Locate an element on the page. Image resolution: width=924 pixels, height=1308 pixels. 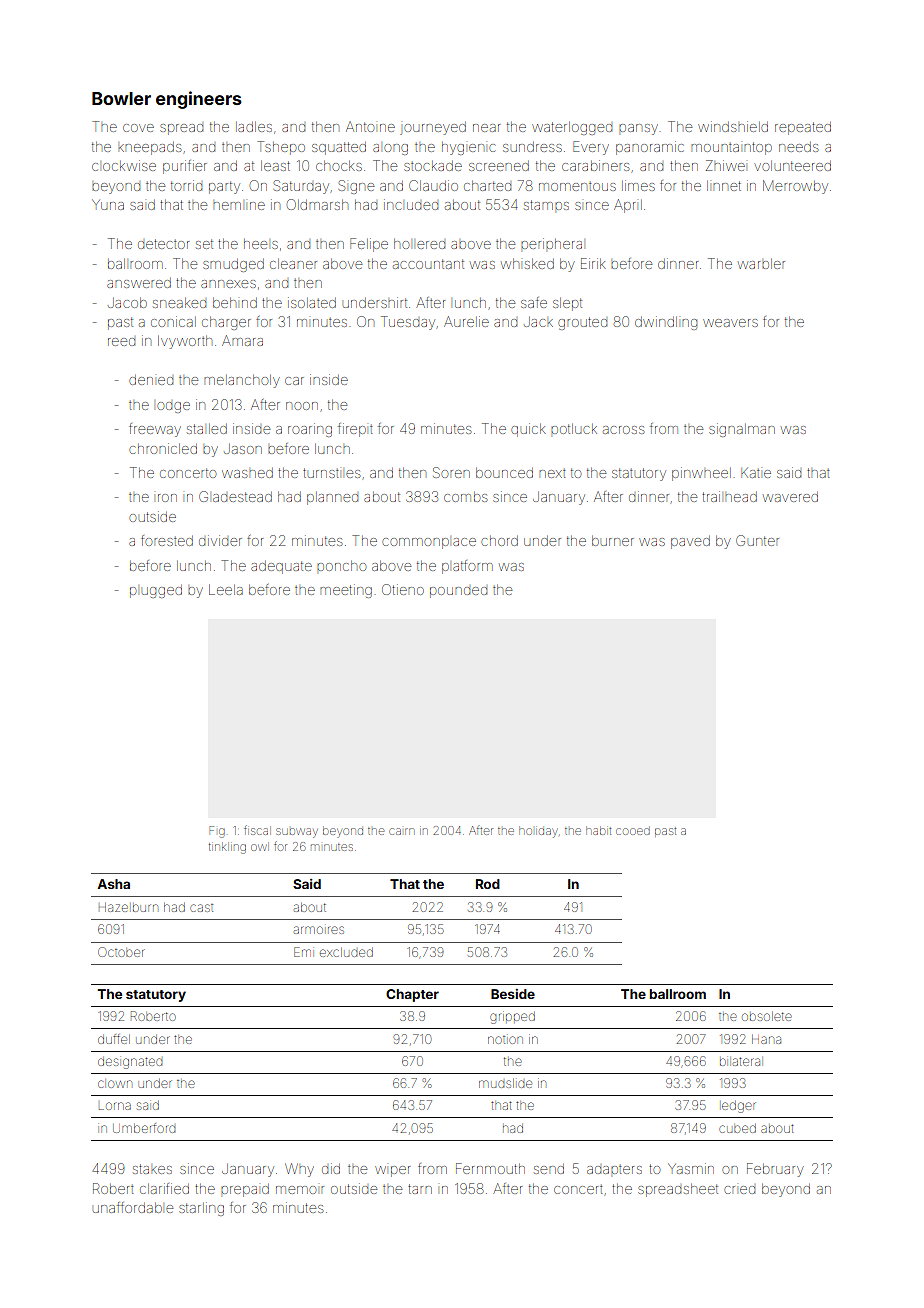
Otieno is located at coordinates (403, 589).
